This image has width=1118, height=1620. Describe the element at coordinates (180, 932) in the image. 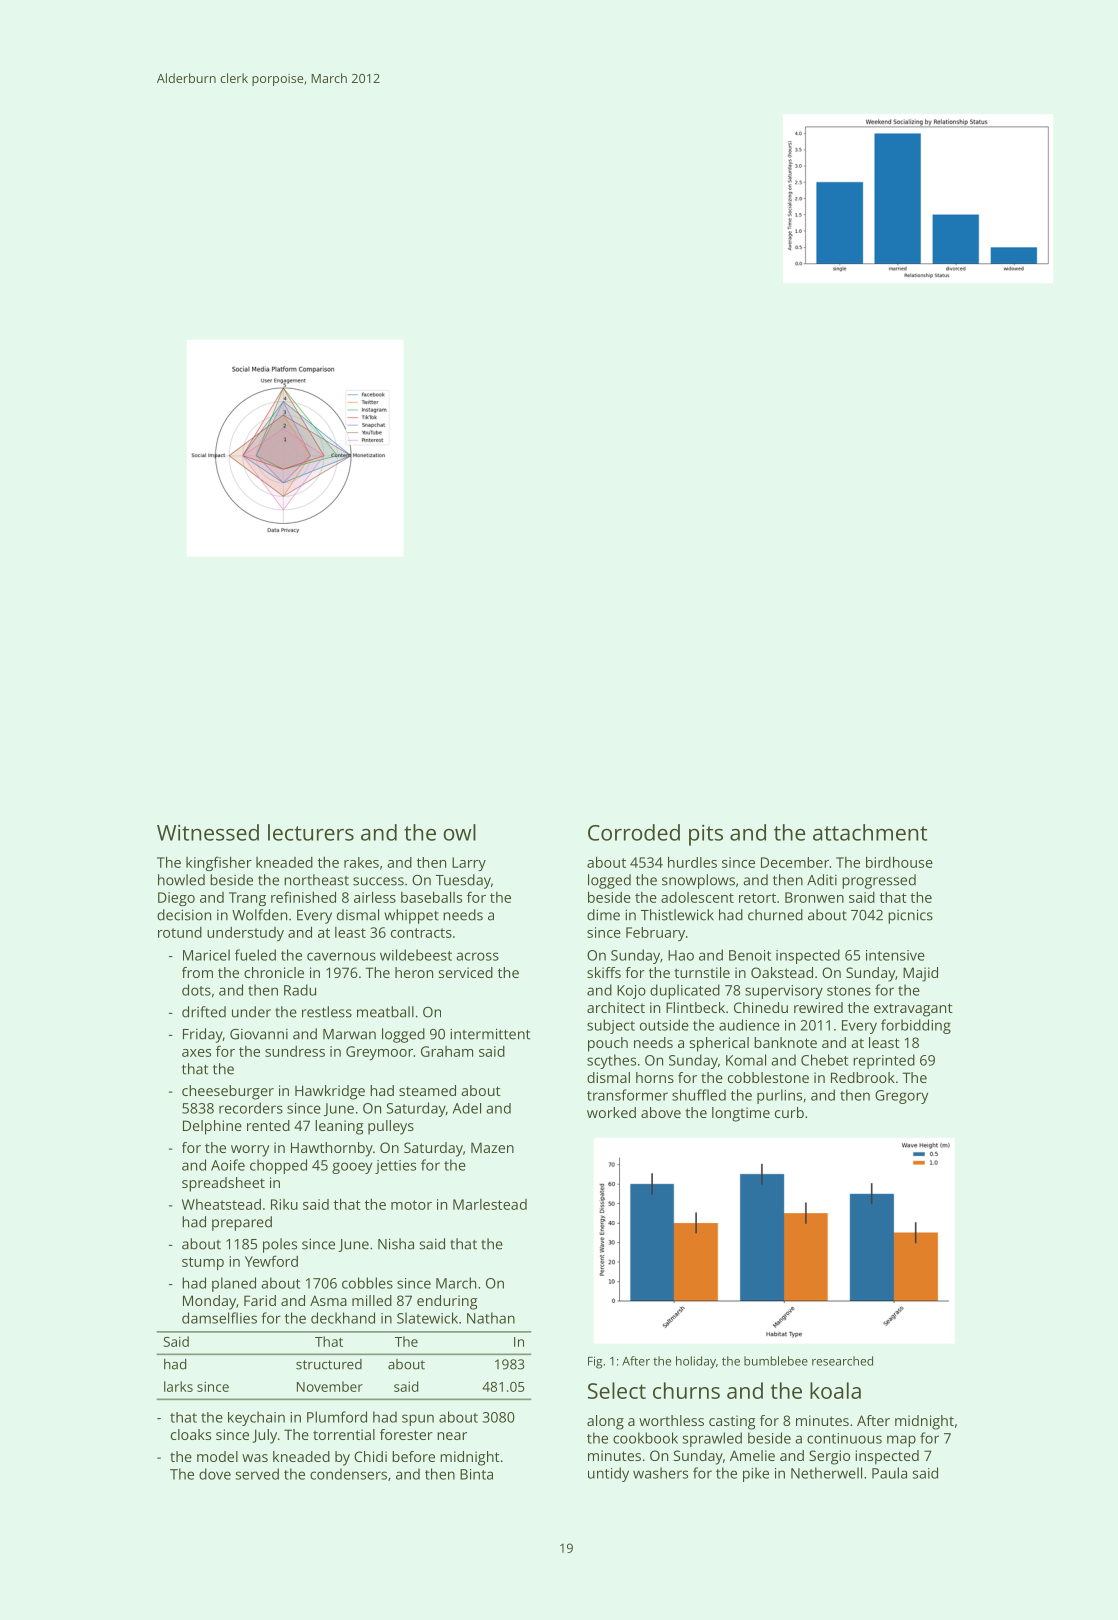

I see `rotund` at that location.
